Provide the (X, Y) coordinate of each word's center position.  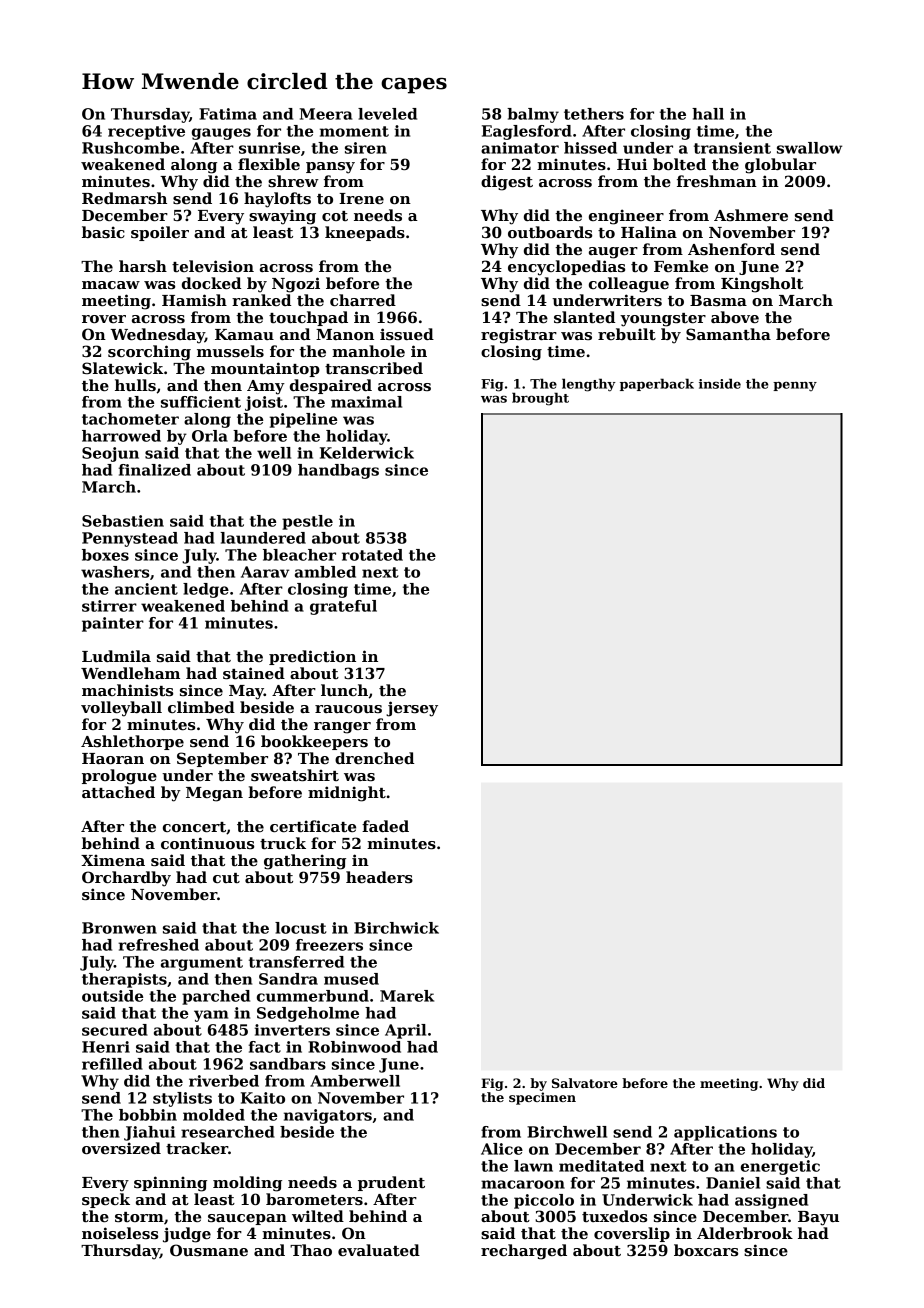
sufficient (201, 402)
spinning (170, 1184)
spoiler (160, 233)
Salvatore (585, 1083)
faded (385, 826)
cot (335, 216)
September (222, 759)
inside (720, 383)
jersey (412, 709)
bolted (679, 164)
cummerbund (313, 996)
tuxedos (614, 1216)
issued (407, 334)
